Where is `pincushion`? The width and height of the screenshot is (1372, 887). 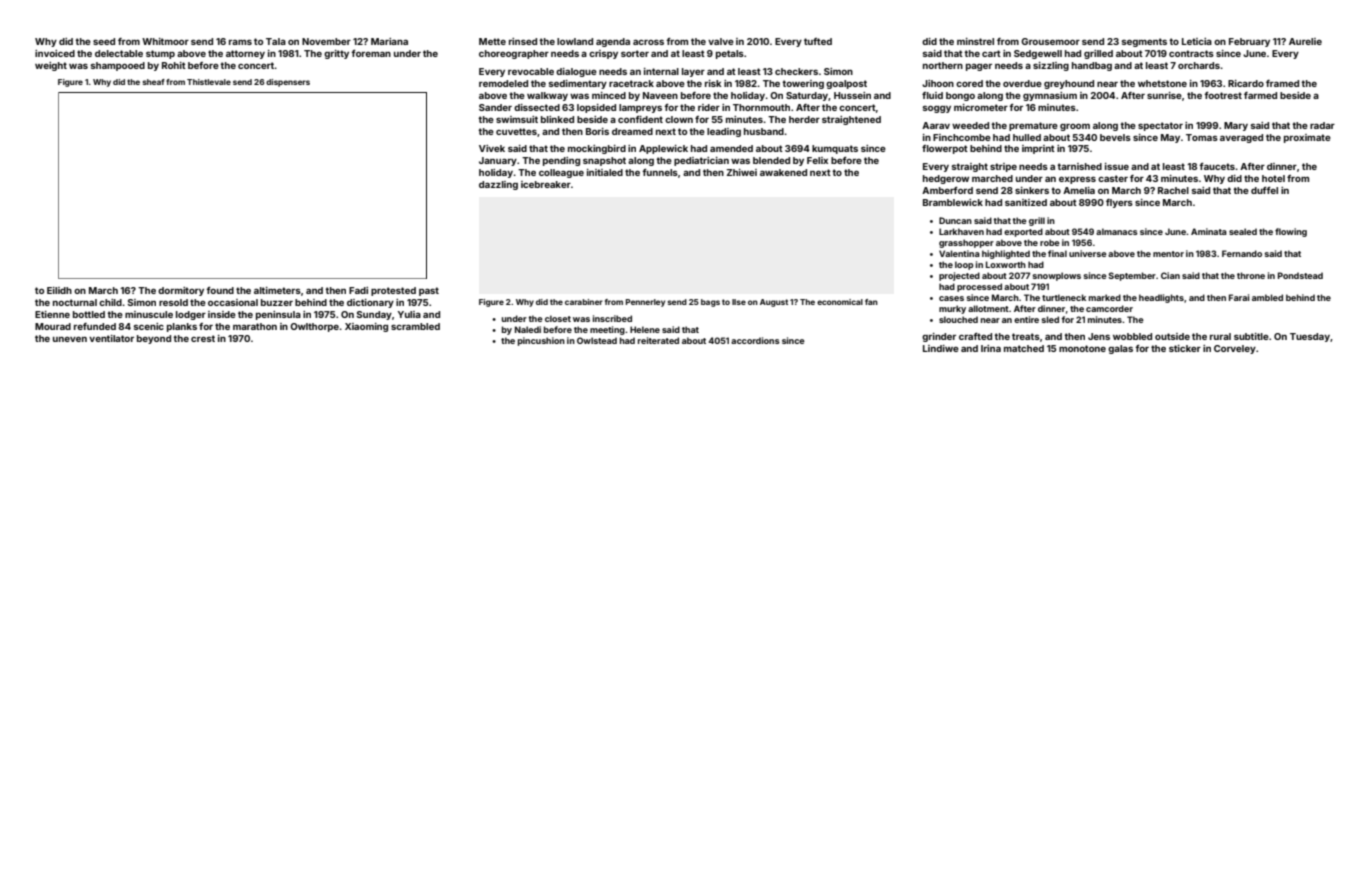 pincushion is located at coordinates (541, 341).
